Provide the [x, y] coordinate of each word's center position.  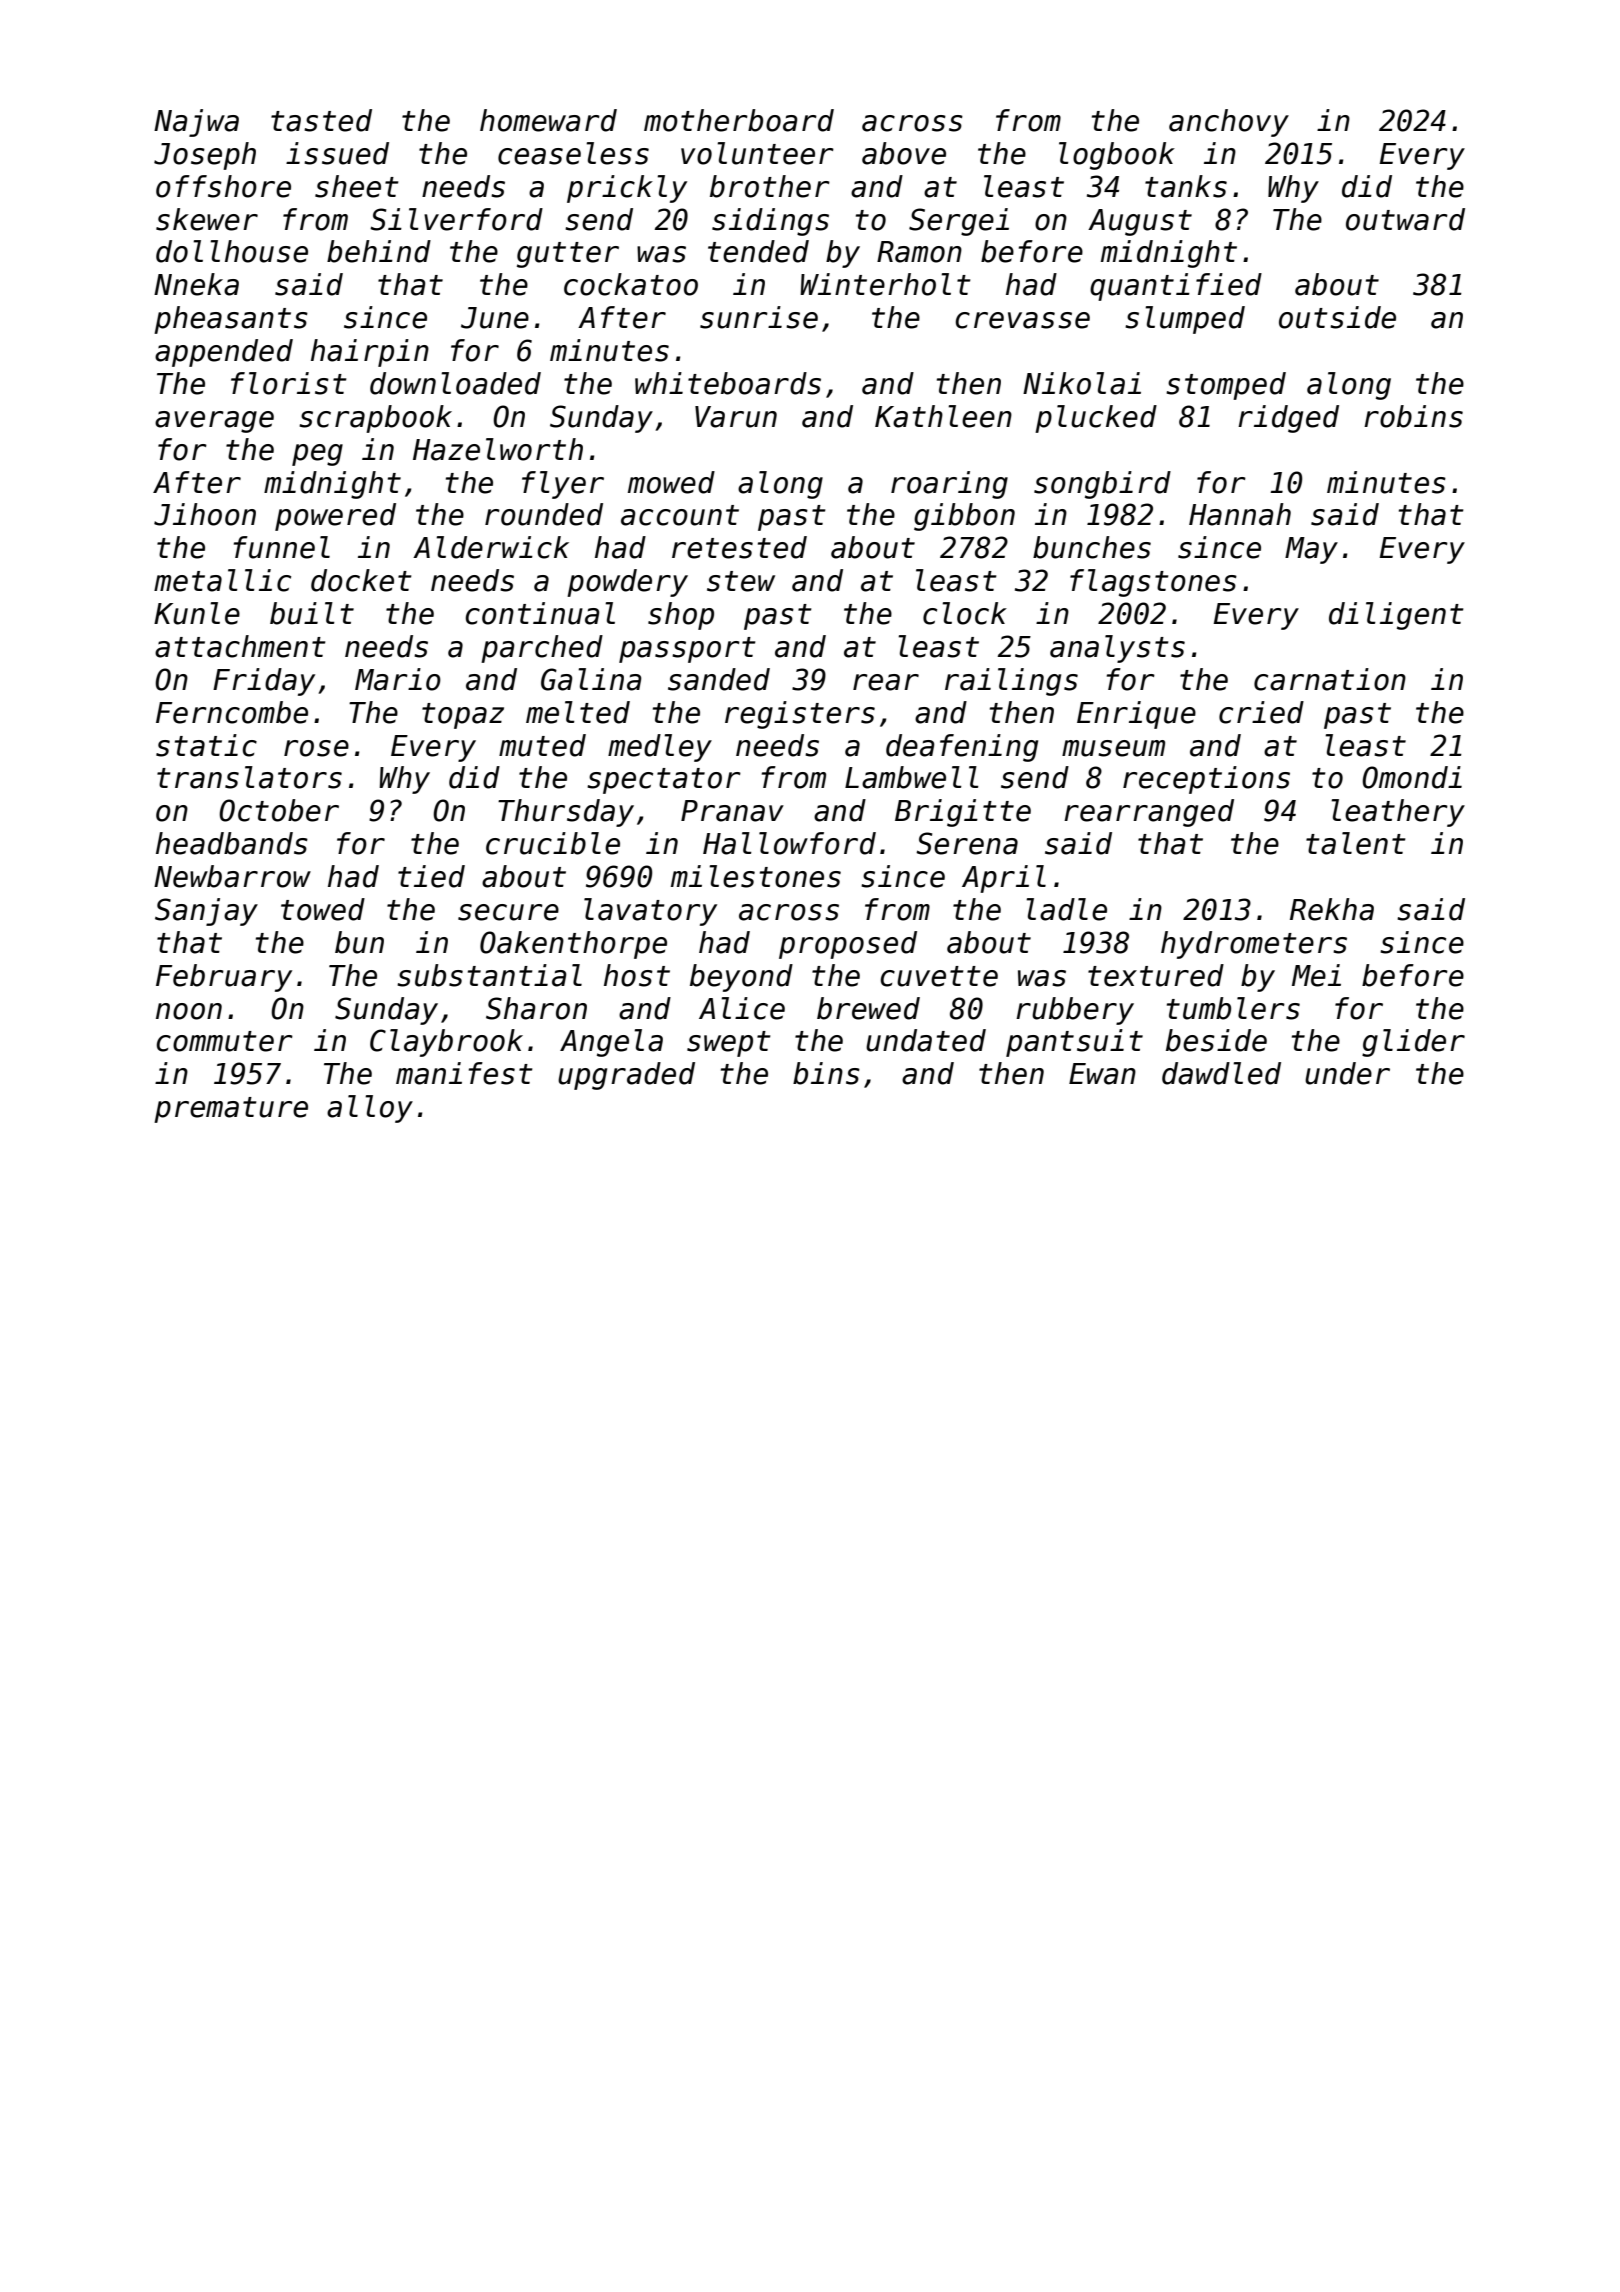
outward [1405, 219]
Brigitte [963, 813]
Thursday [566, 813]
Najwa [196, 123]
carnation [1330, 679]
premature [231, 1110]
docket [361, 580]
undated [926, 1040]
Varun [736, 417]
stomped [1226, 386]
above [904, 153]
